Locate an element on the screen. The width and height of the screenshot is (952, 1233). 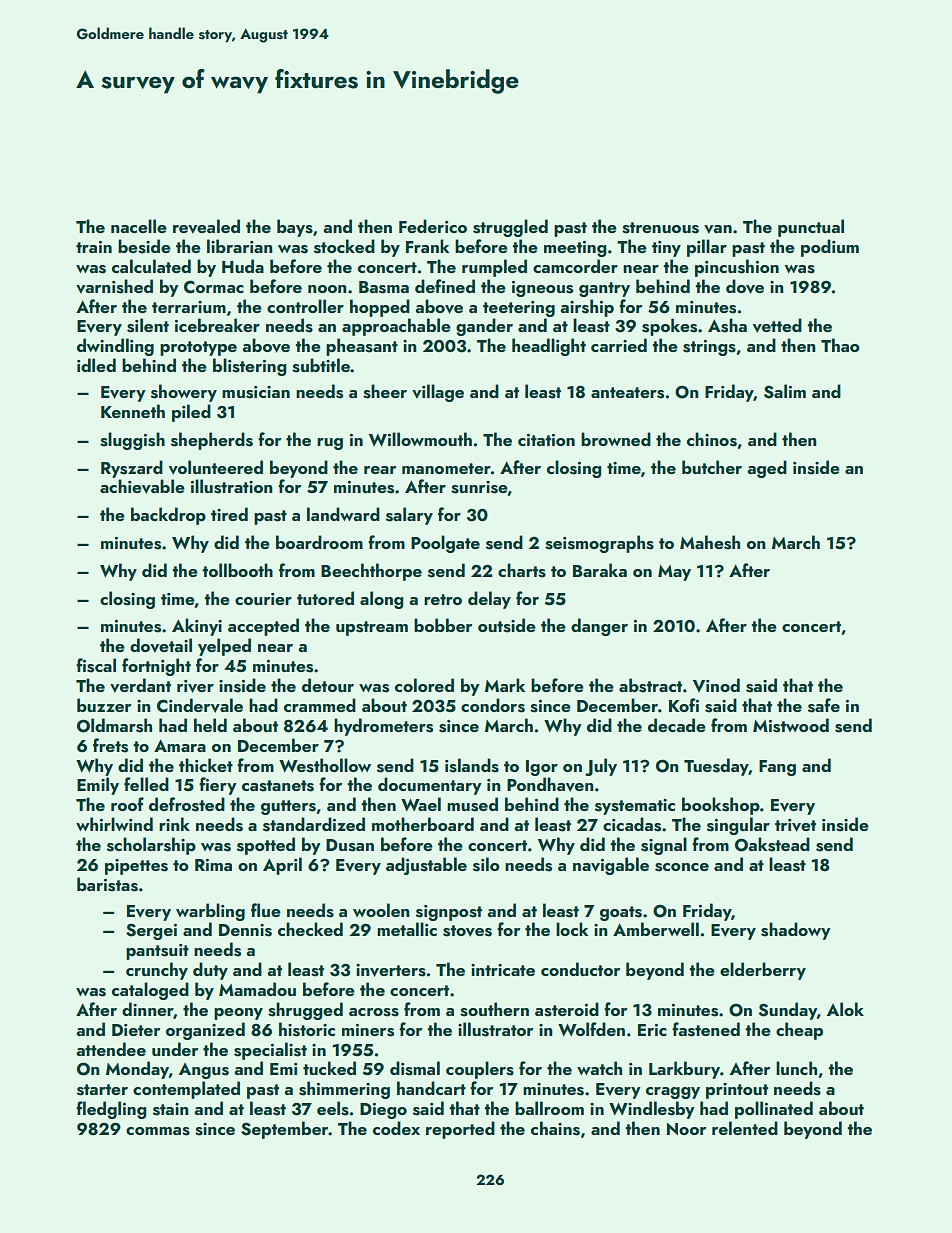
Akinyi is located at coordinates (197, 627).
